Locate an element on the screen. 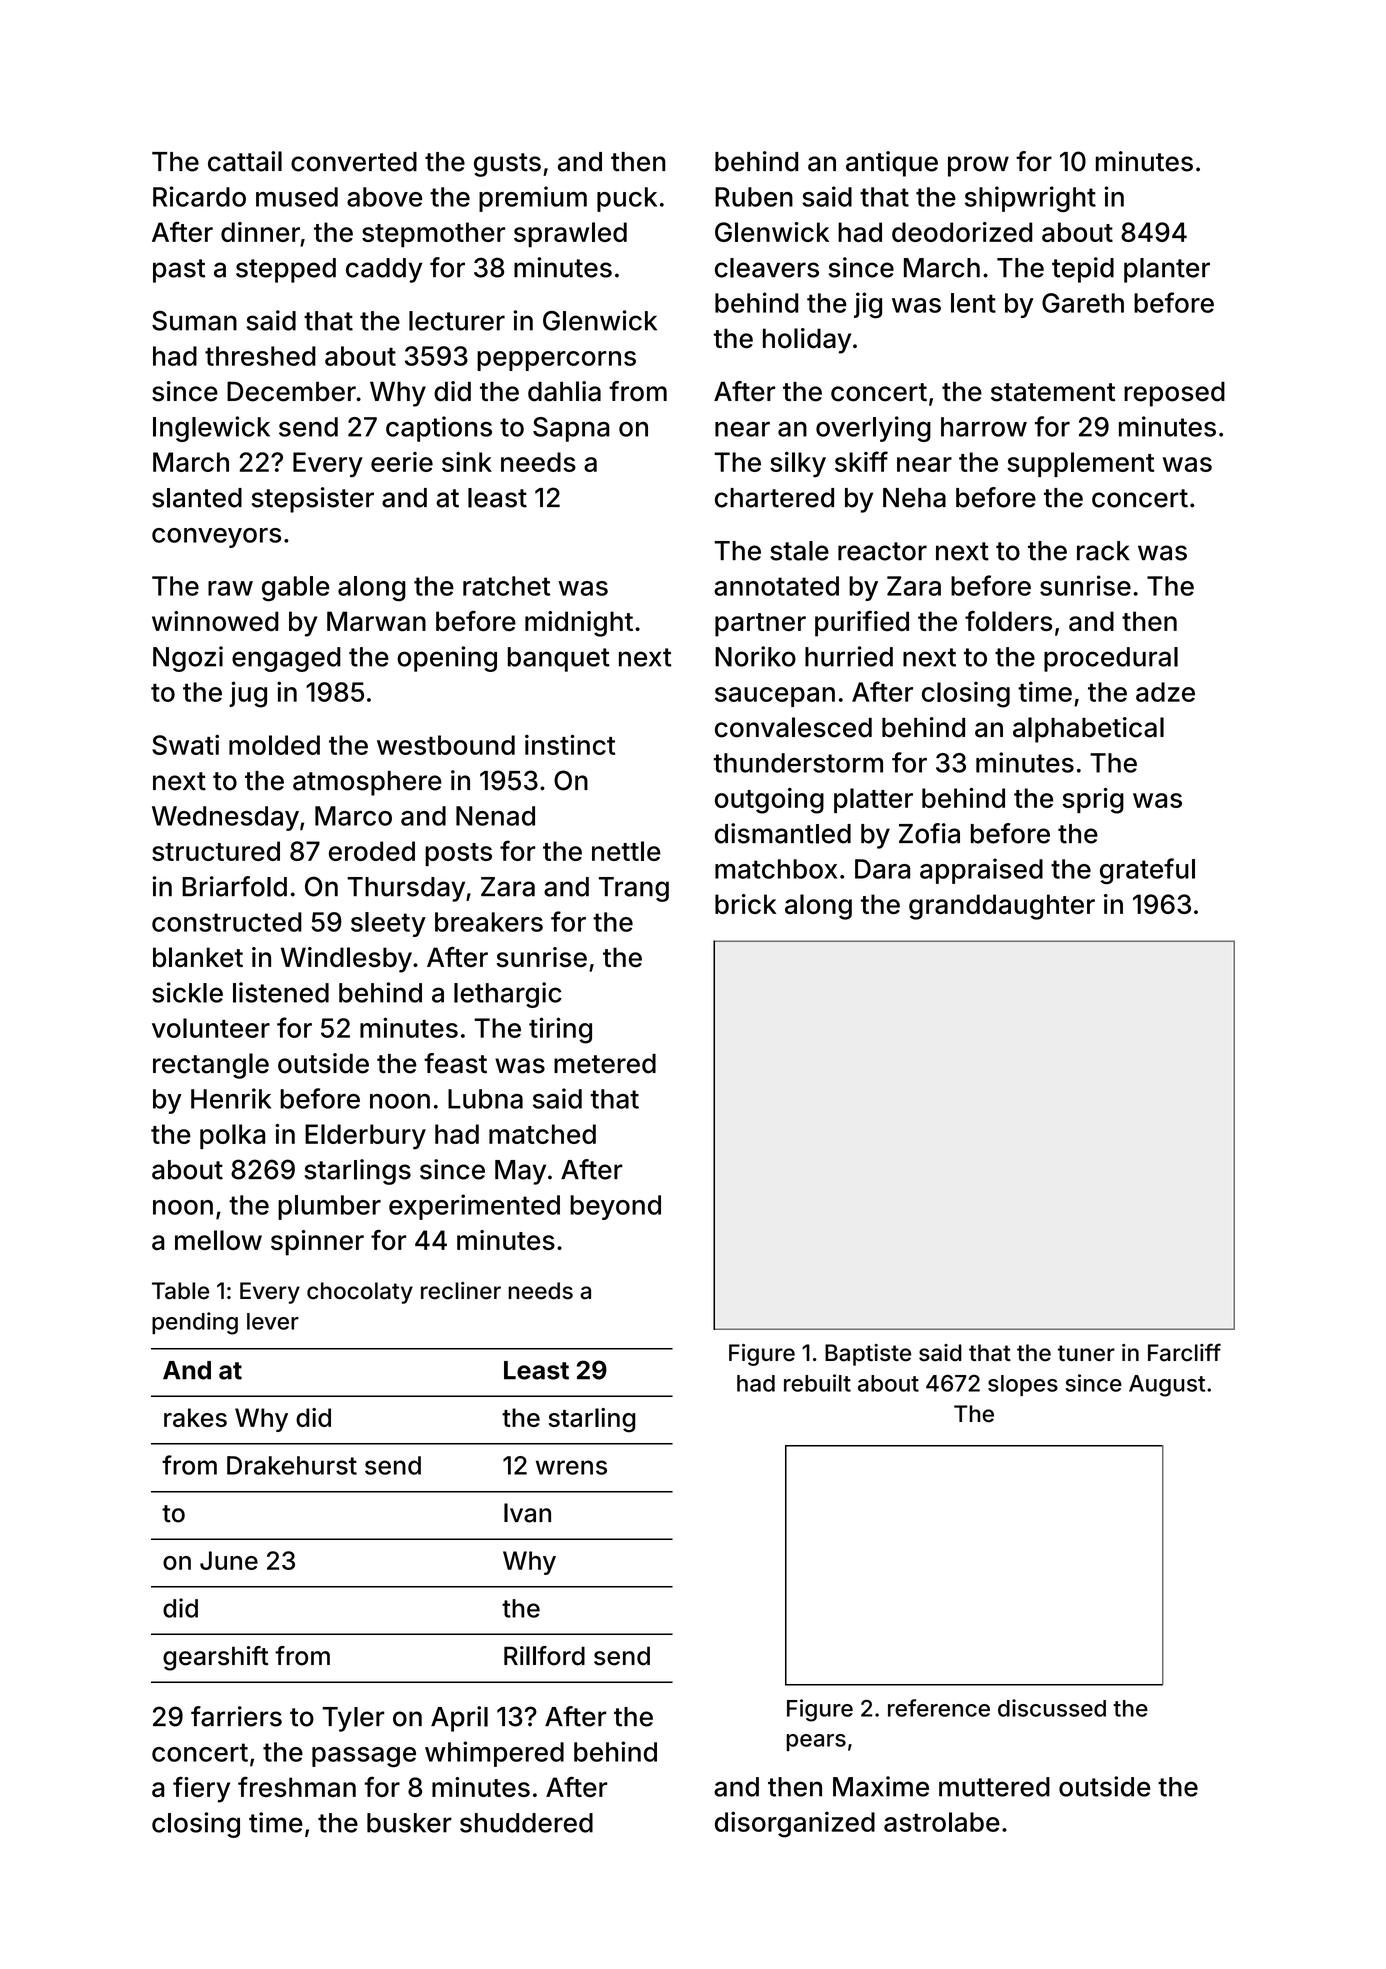 The height and width of the screenshot is (1969, 1386). experimented is located at coordinates (474, 1207).
